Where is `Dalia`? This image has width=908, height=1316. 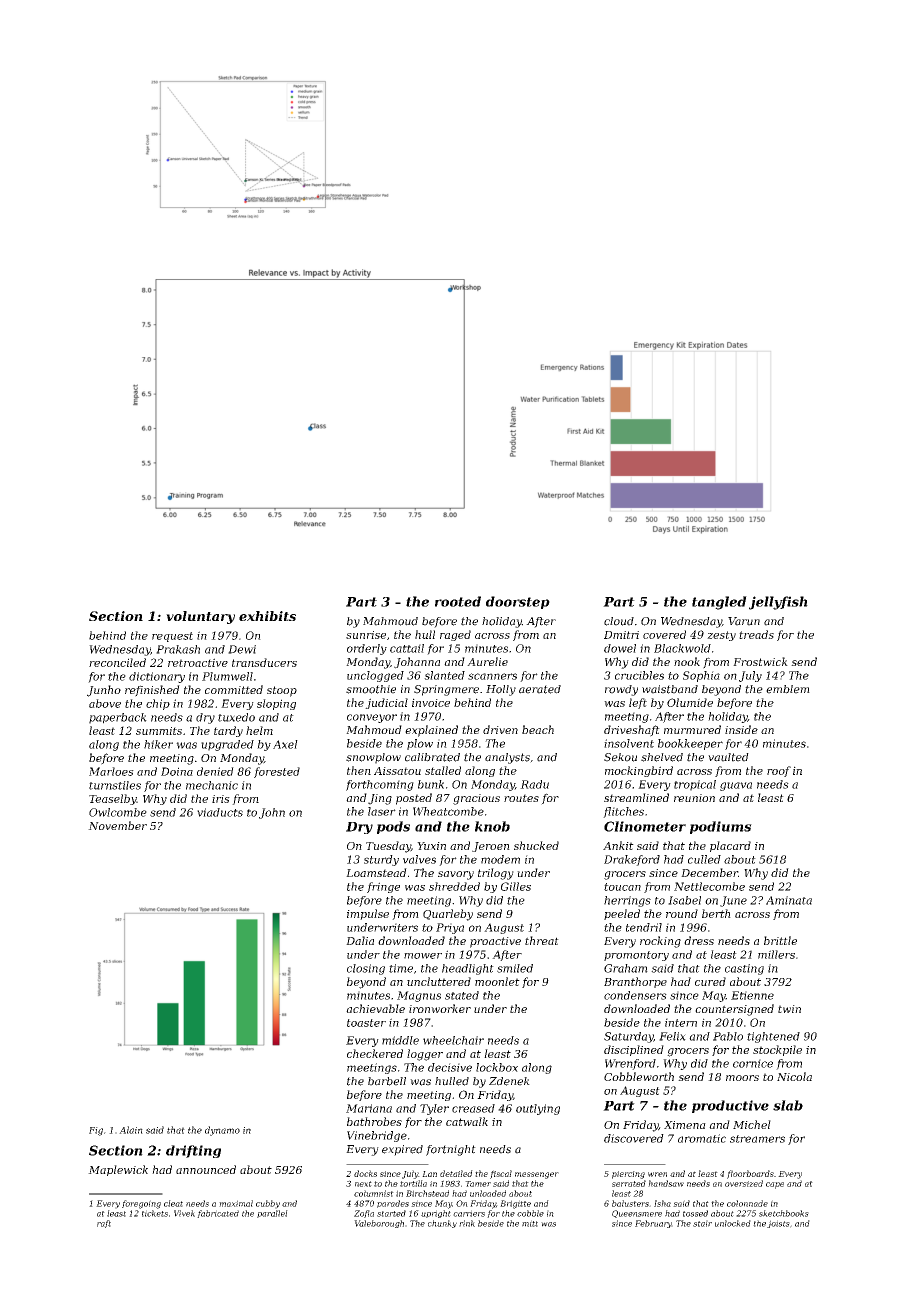 Dalia is located at coordinates (360, 940).
